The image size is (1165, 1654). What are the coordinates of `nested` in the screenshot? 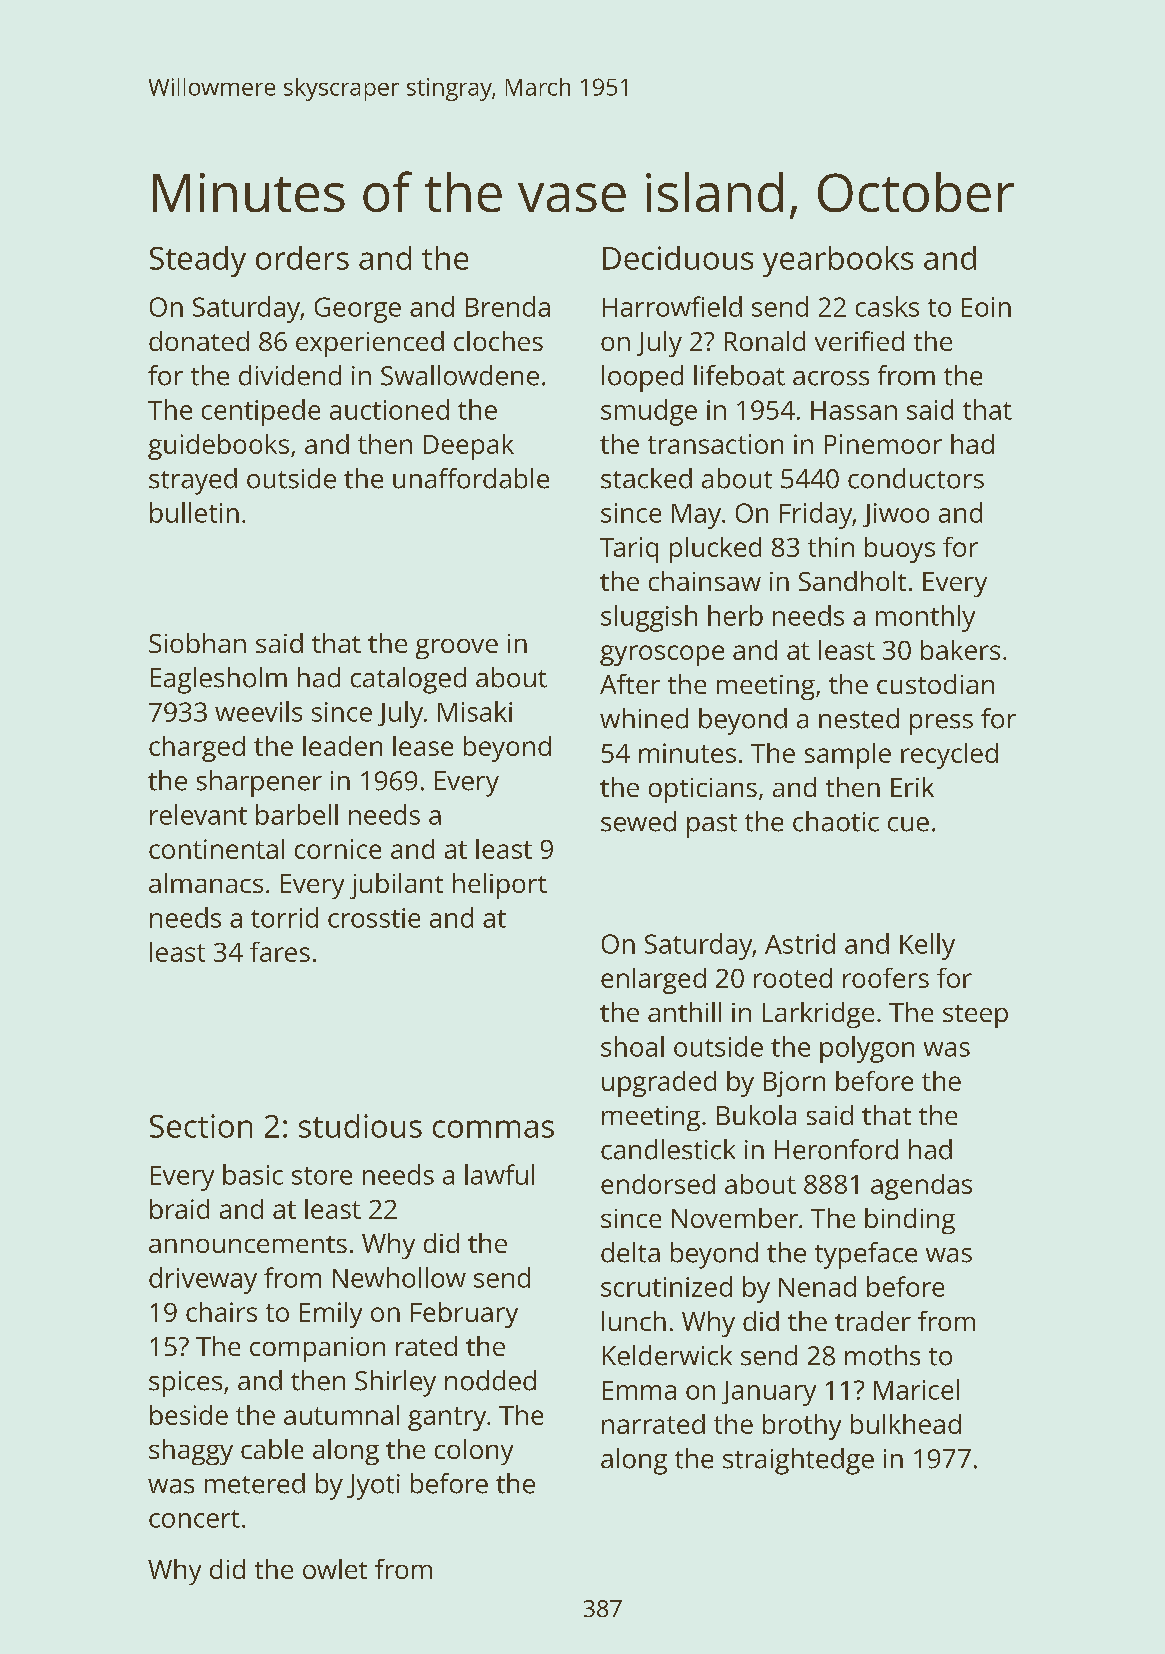 It's located at (859, 718).
